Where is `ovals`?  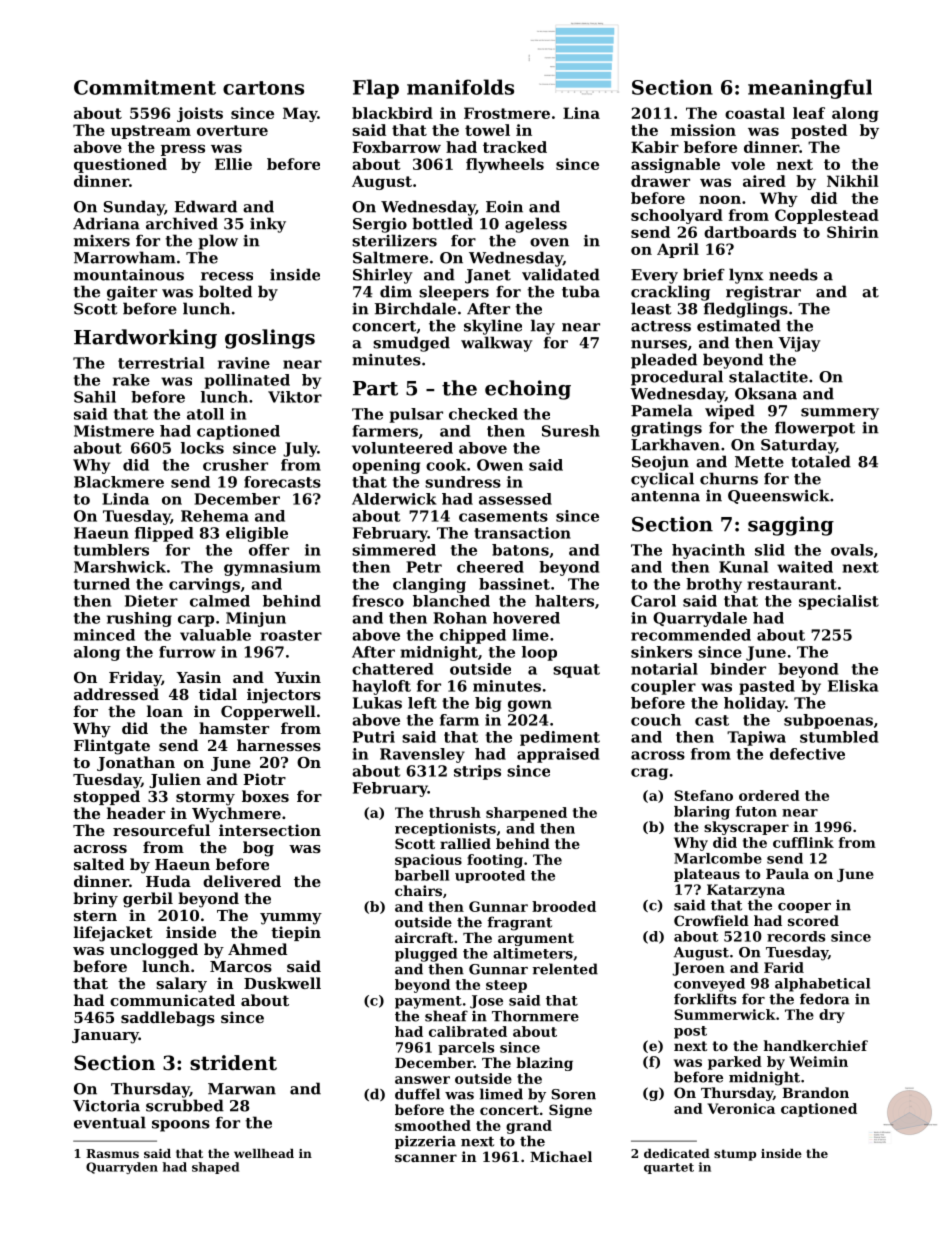 ovals is located at coordinates (852, 550).
